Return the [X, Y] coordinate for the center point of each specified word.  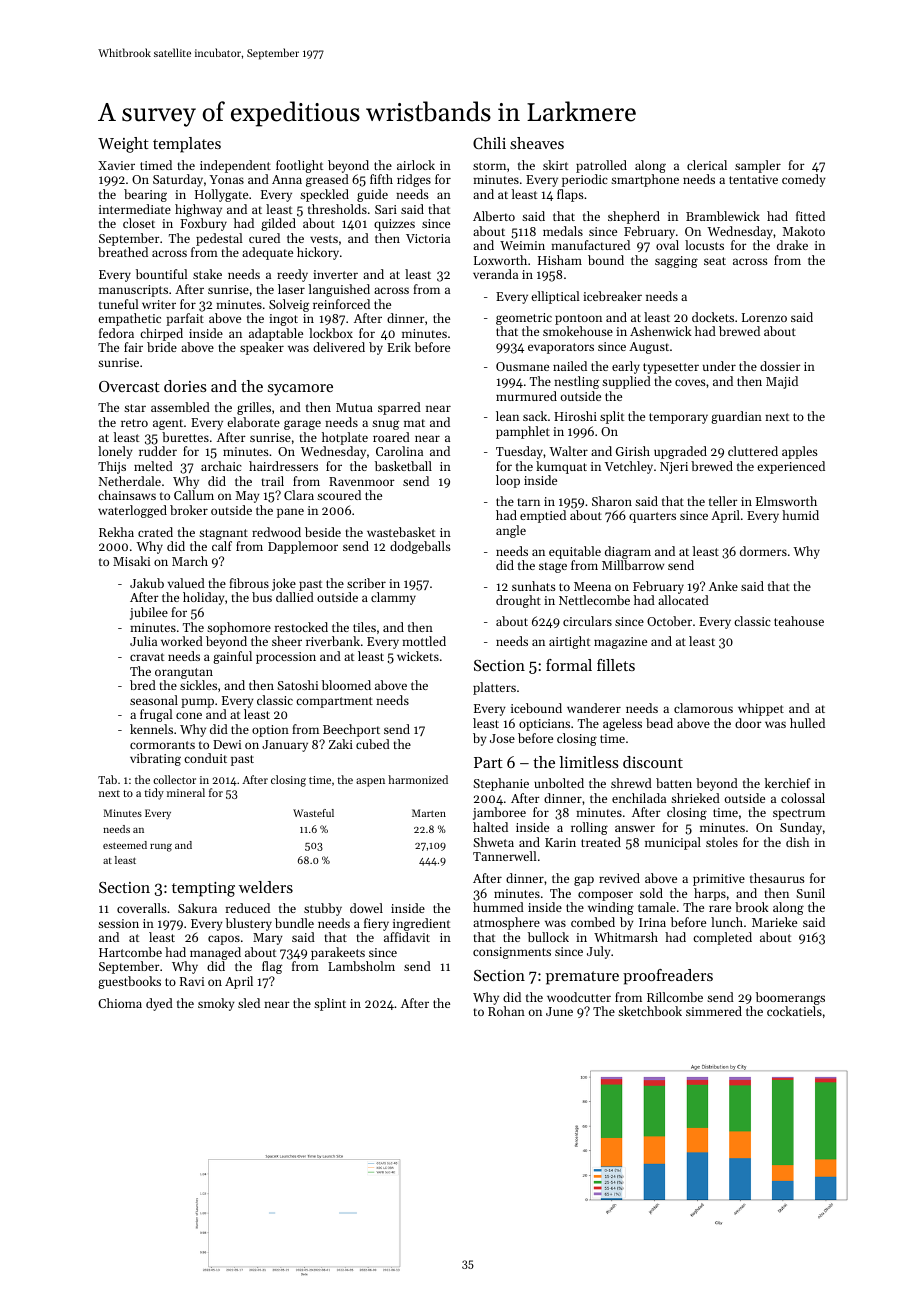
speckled [324, 195]
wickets [418, 656]
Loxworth [500, 260]
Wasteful [313, 813]
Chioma [120, 1003]
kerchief [787, 783]
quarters [652, 517]
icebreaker [612, 296]
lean [507, 416]
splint [330, 1004]
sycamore [300, 390]
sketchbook [650, 1011]
